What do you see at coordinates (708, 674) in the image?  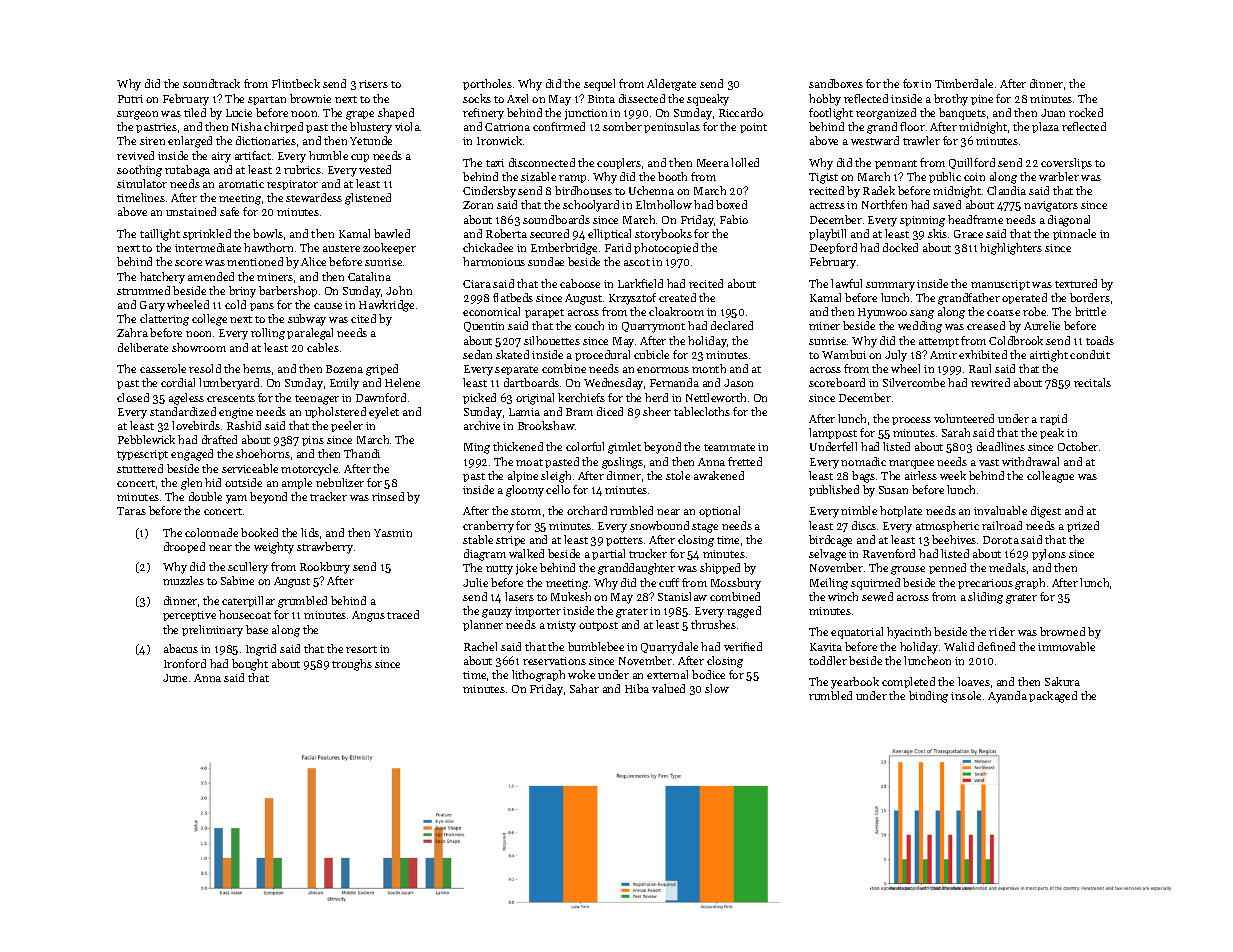 I see `bodice` at bounding box center [708, 674].
